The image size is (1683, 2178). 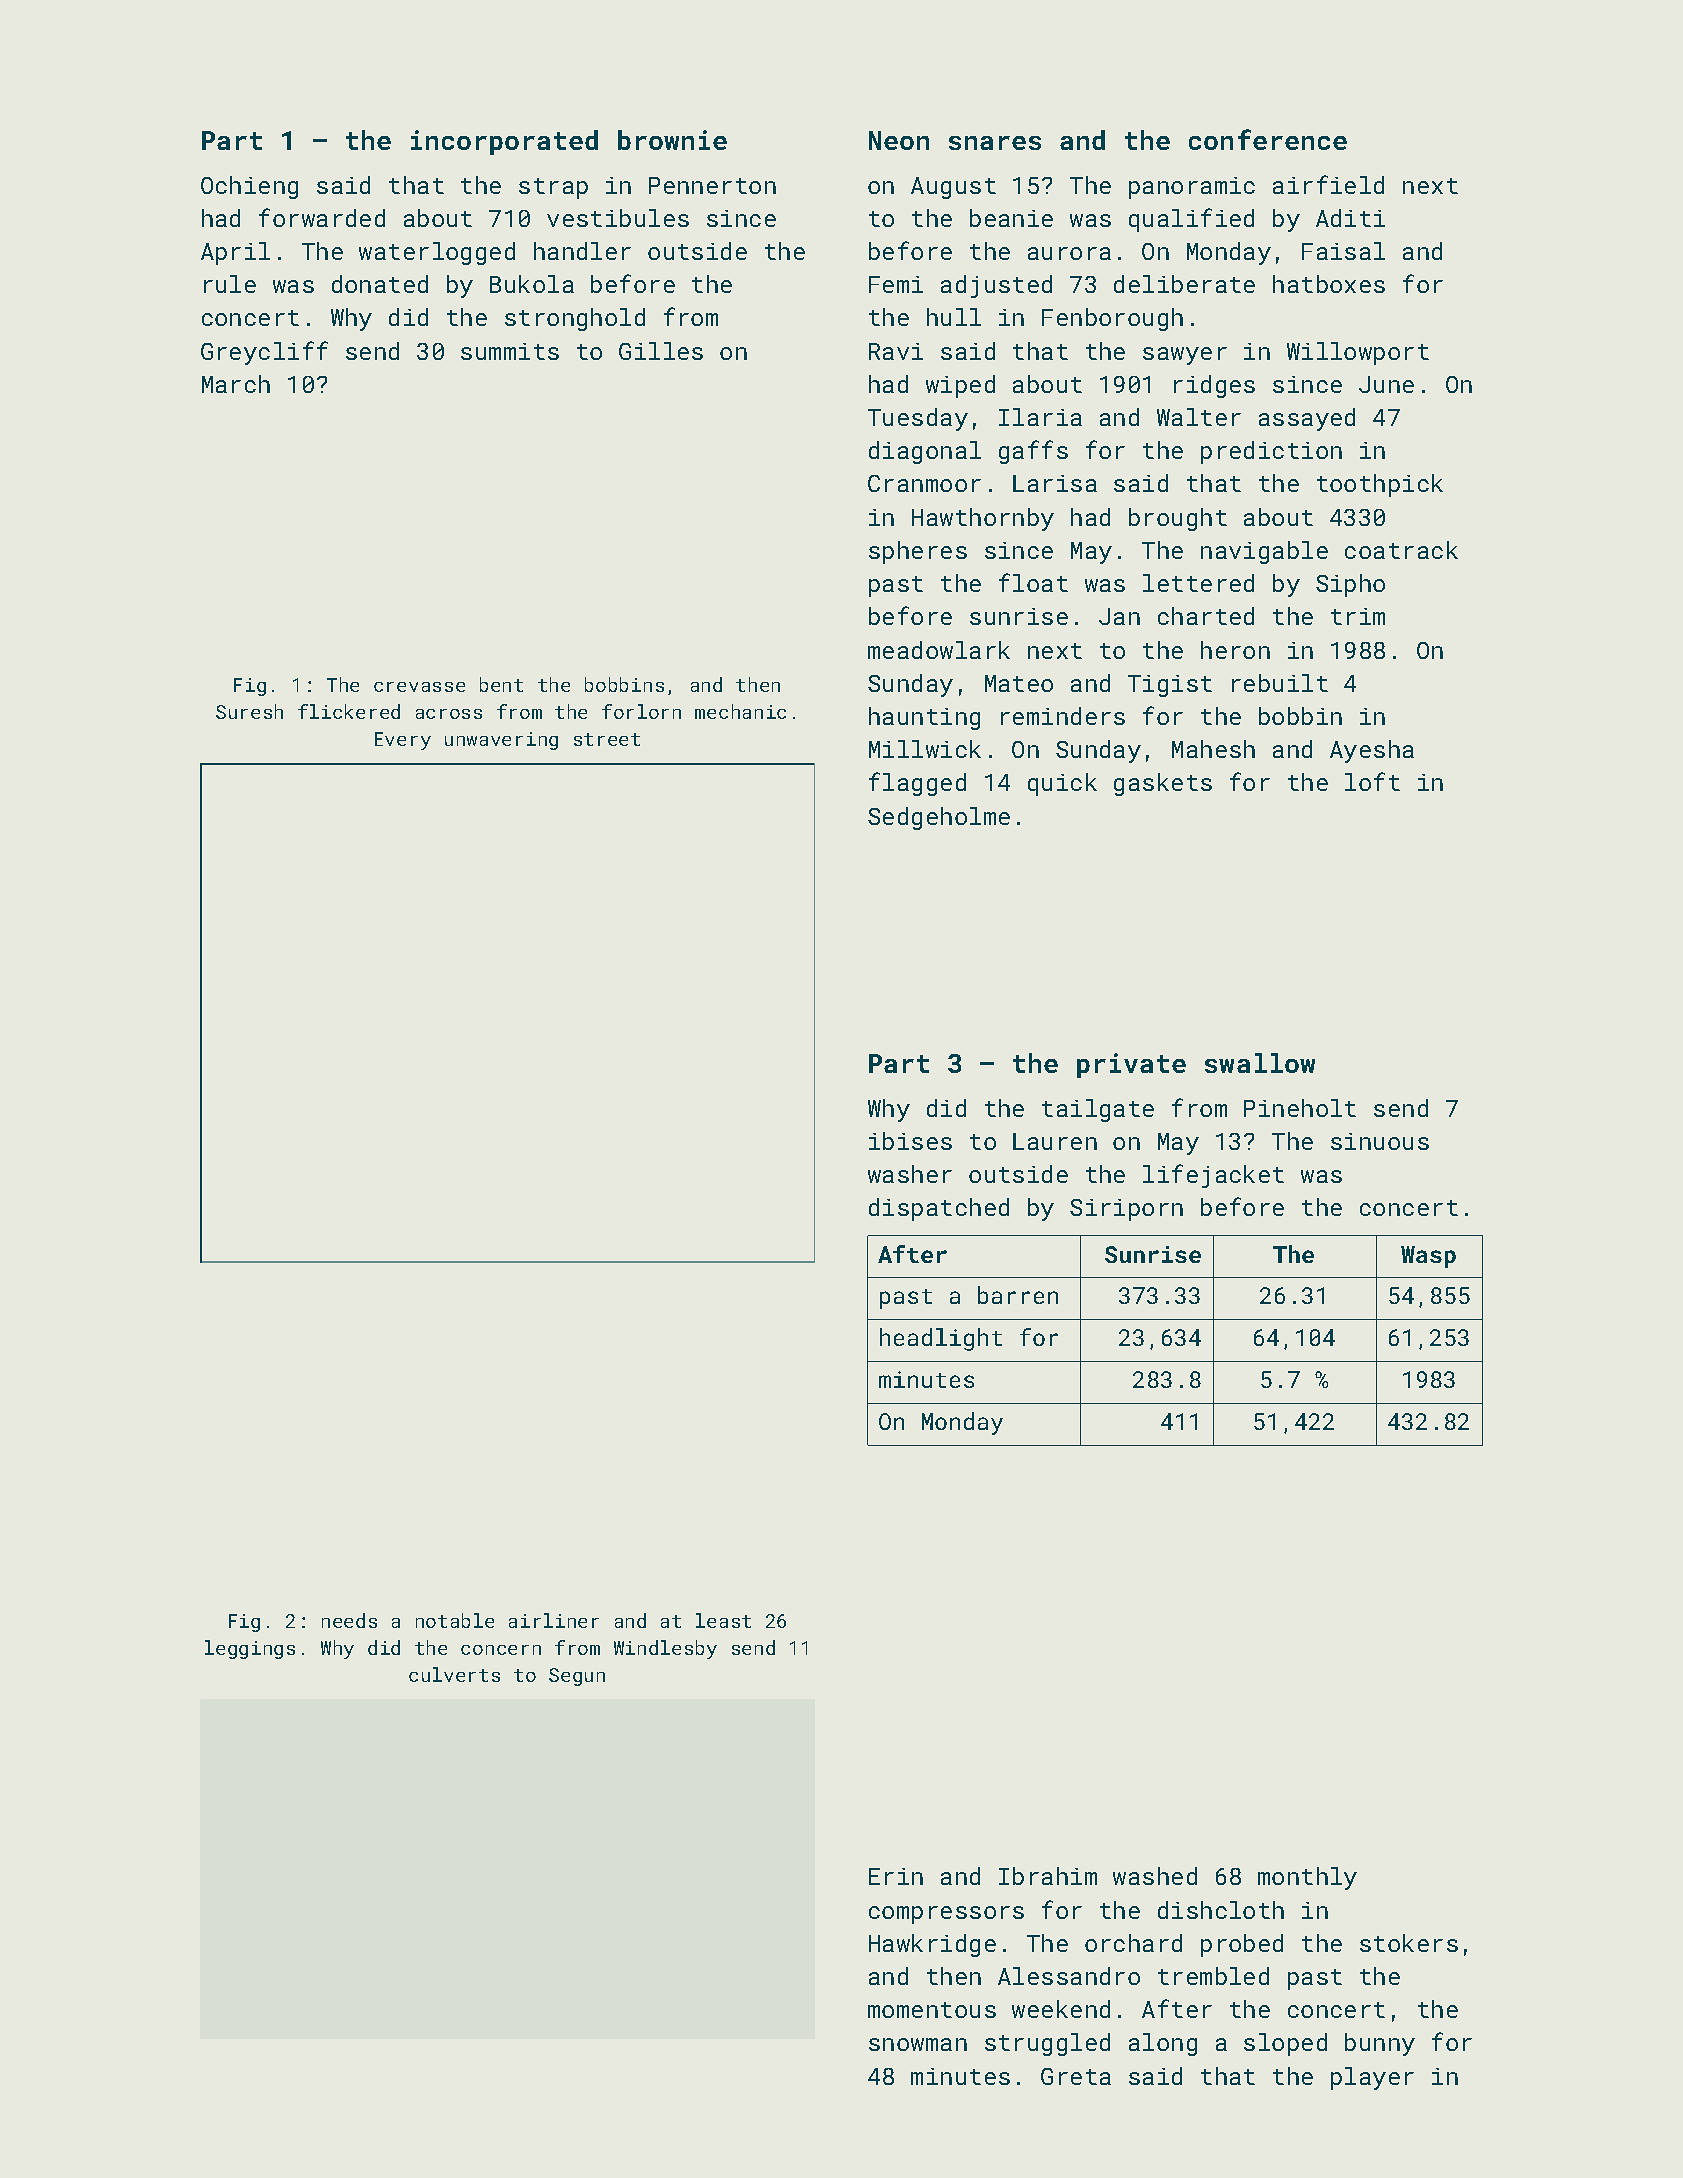 What do you see at coordinates (1401, 550) in the page?
I see `coatrack` at bounding box center [1401, 550].
